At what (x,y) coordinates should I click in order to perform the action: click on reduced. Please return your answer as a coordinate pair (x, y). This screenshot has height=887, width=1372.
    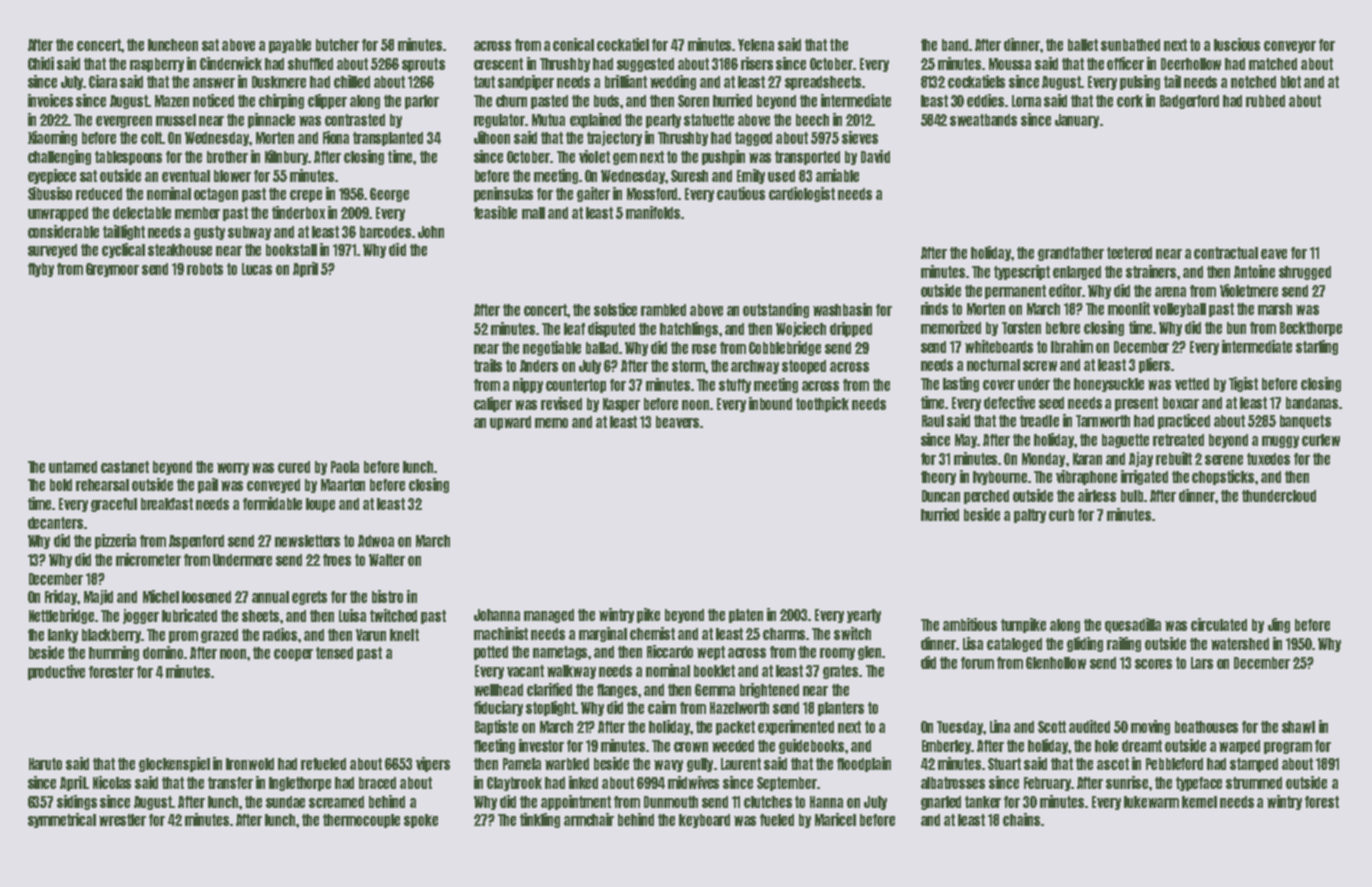
    Looking at the image, I should click on (99, 194).
